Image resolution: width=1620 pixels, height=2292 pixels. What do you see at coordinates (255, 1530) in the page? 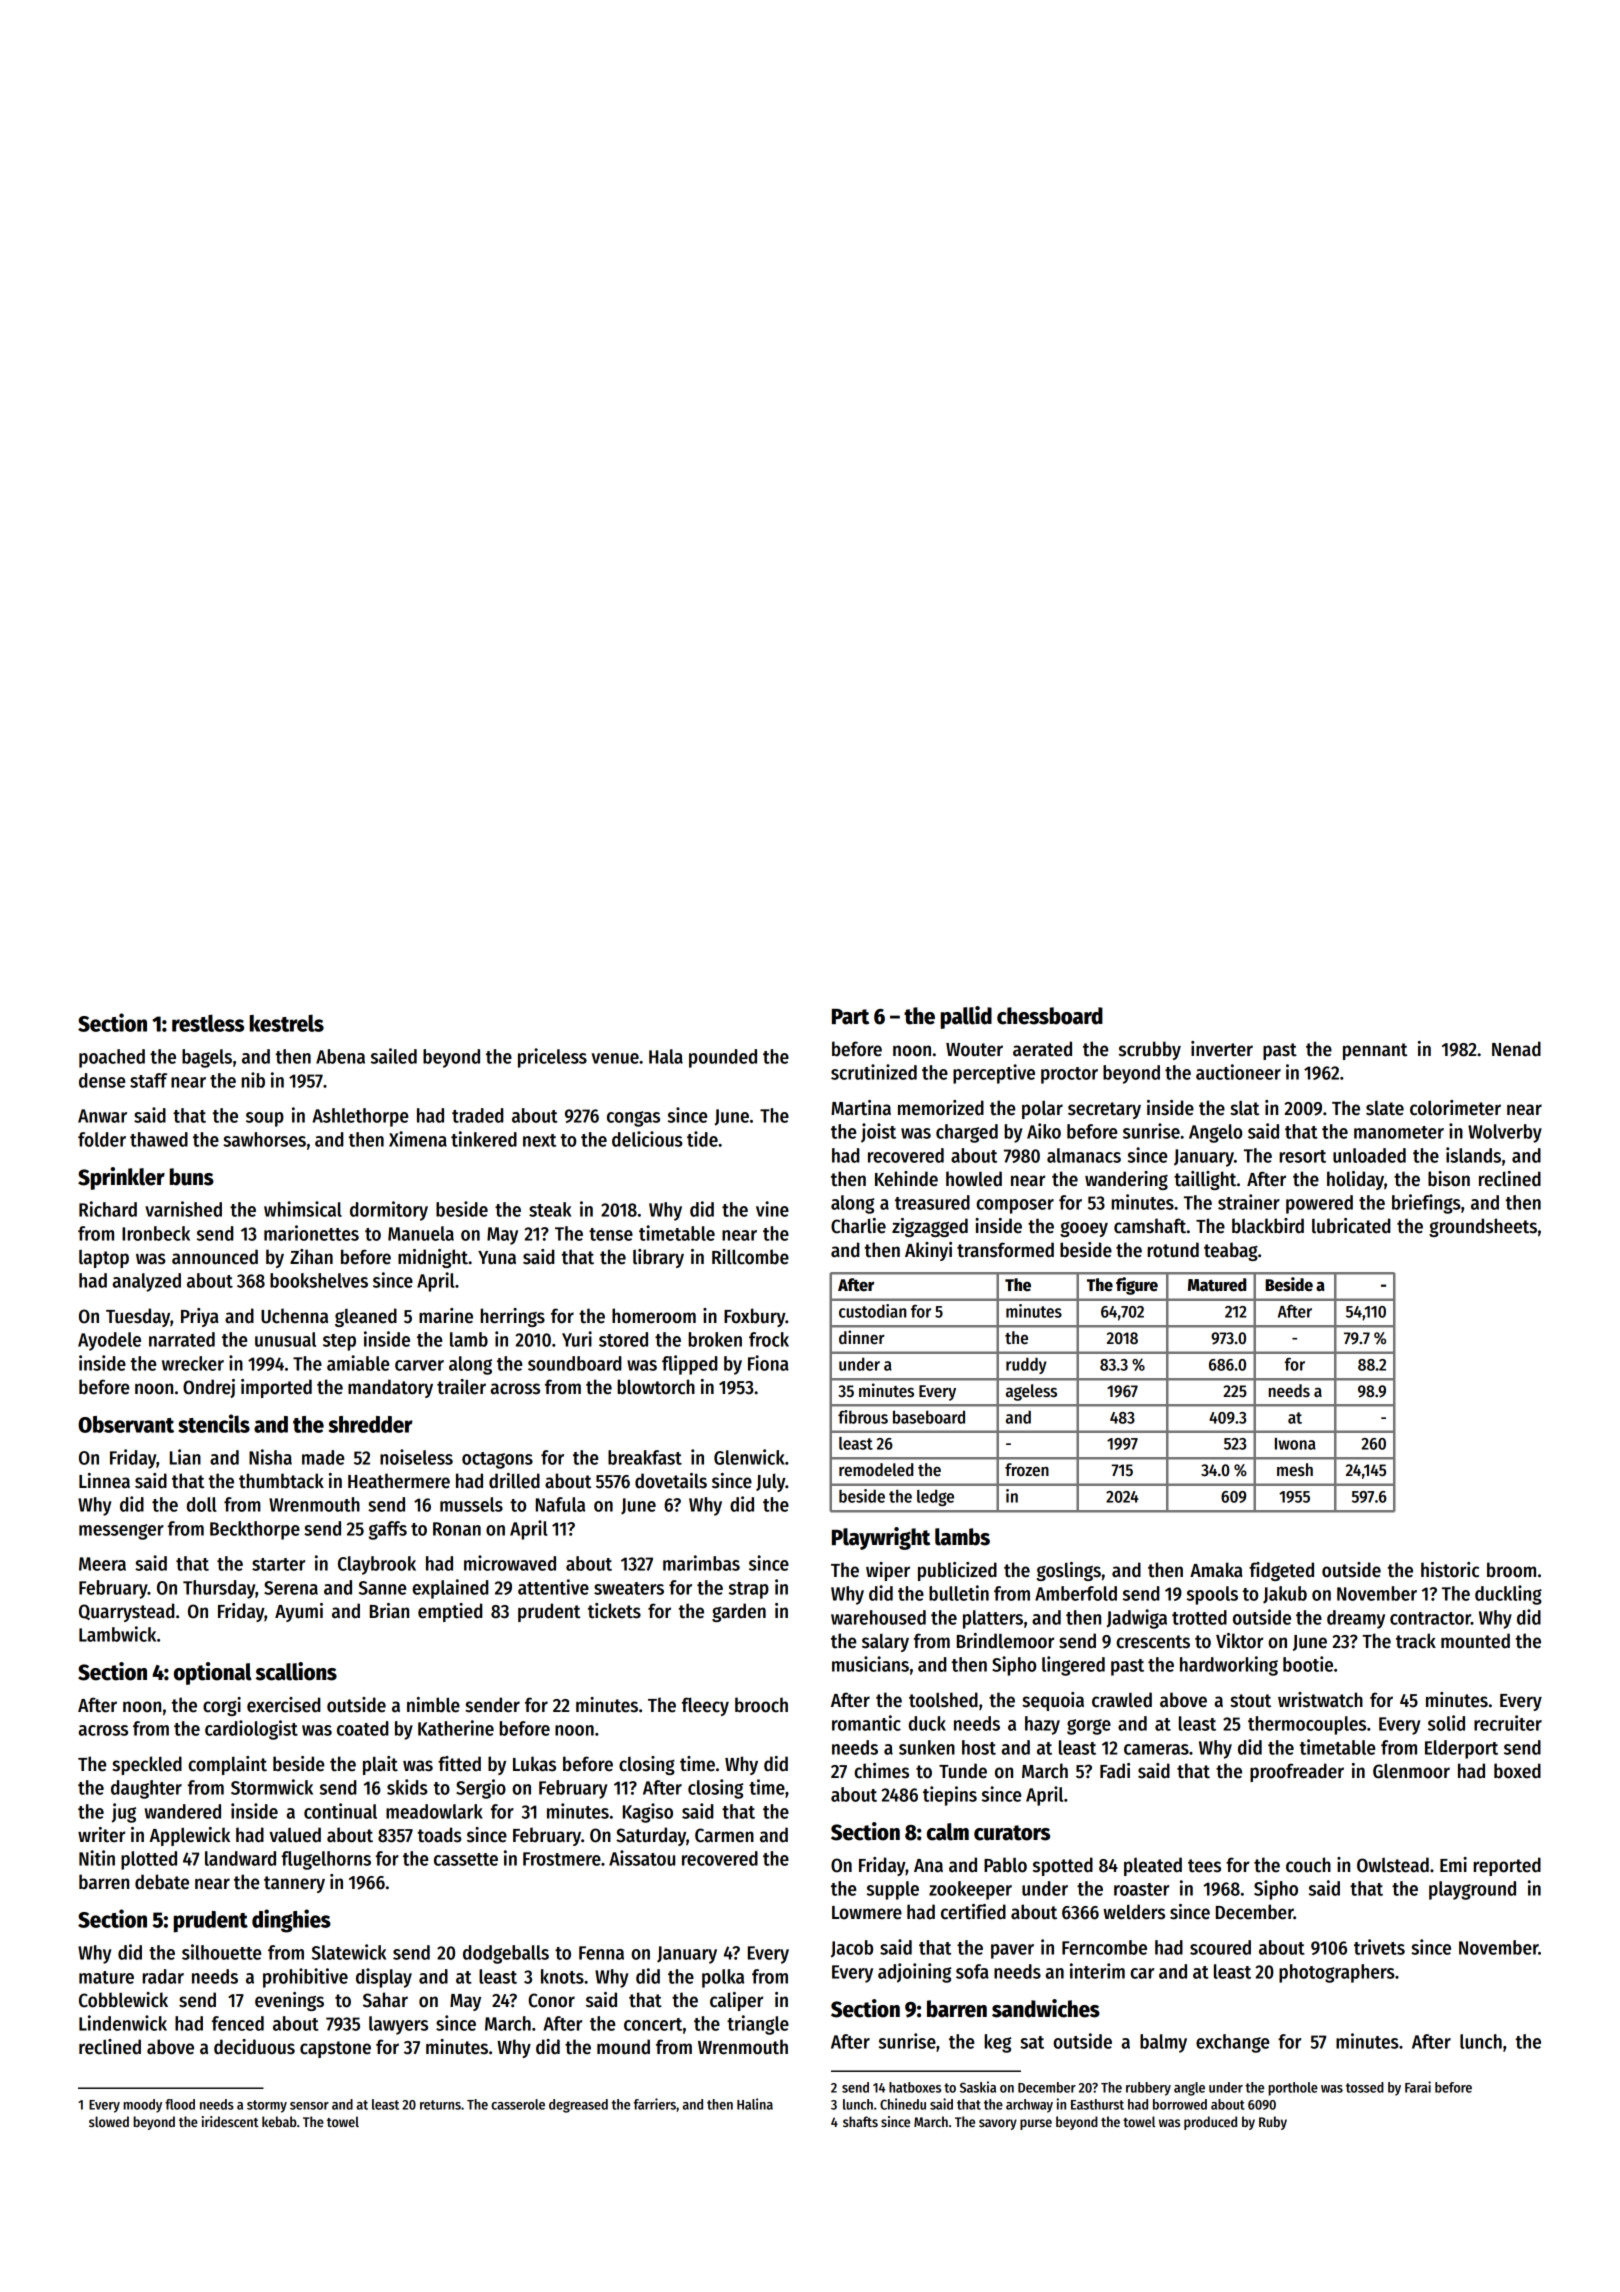
I see `Beckthorpe` at bounding box center [255, 1530].
